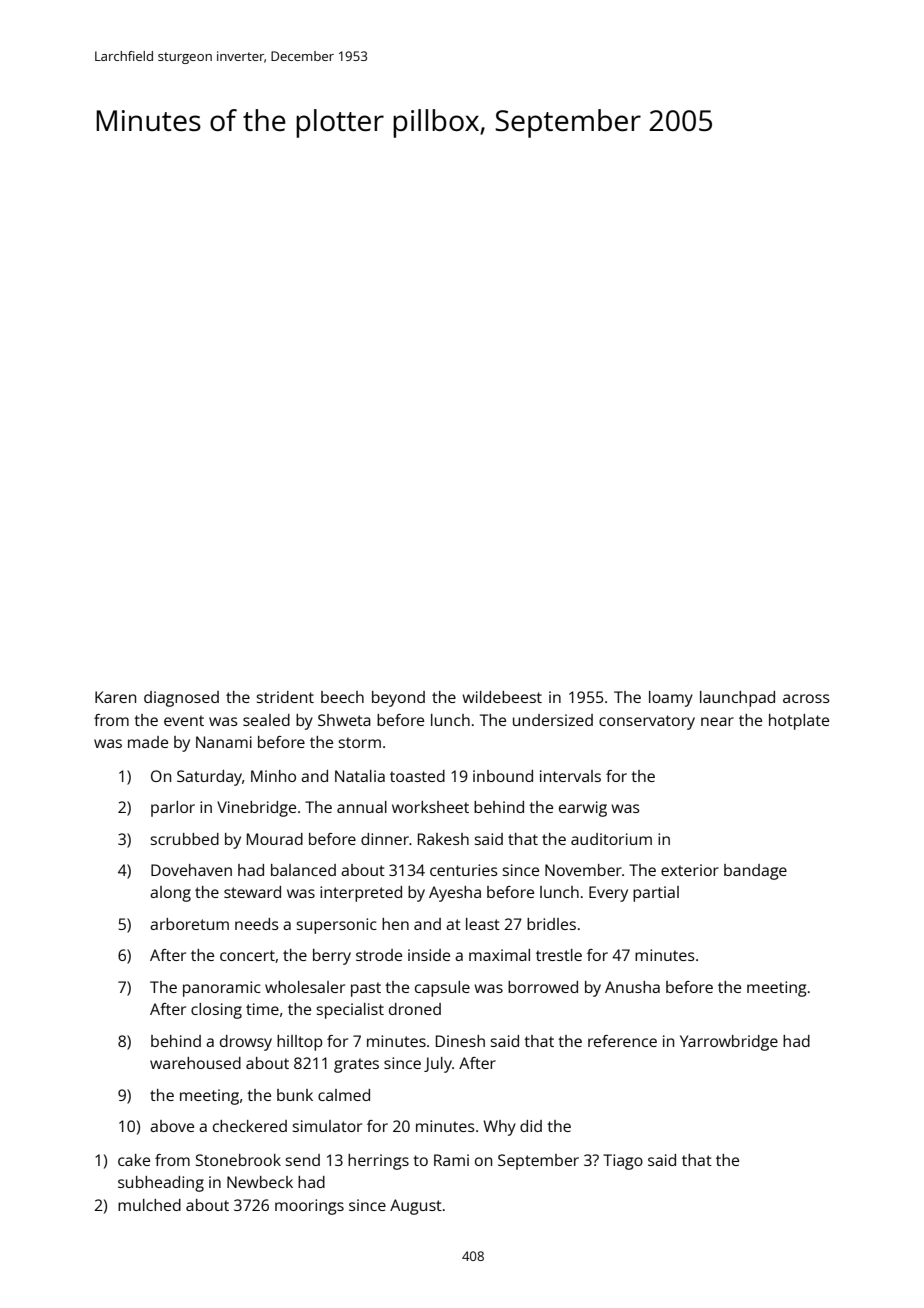 Image resolution: width=924 pixels, height=1308 pixels. What do you see at coordinates (460, 1041) in the screenshot?
I see `Dinesh` at bounding box center [460, 1041].
